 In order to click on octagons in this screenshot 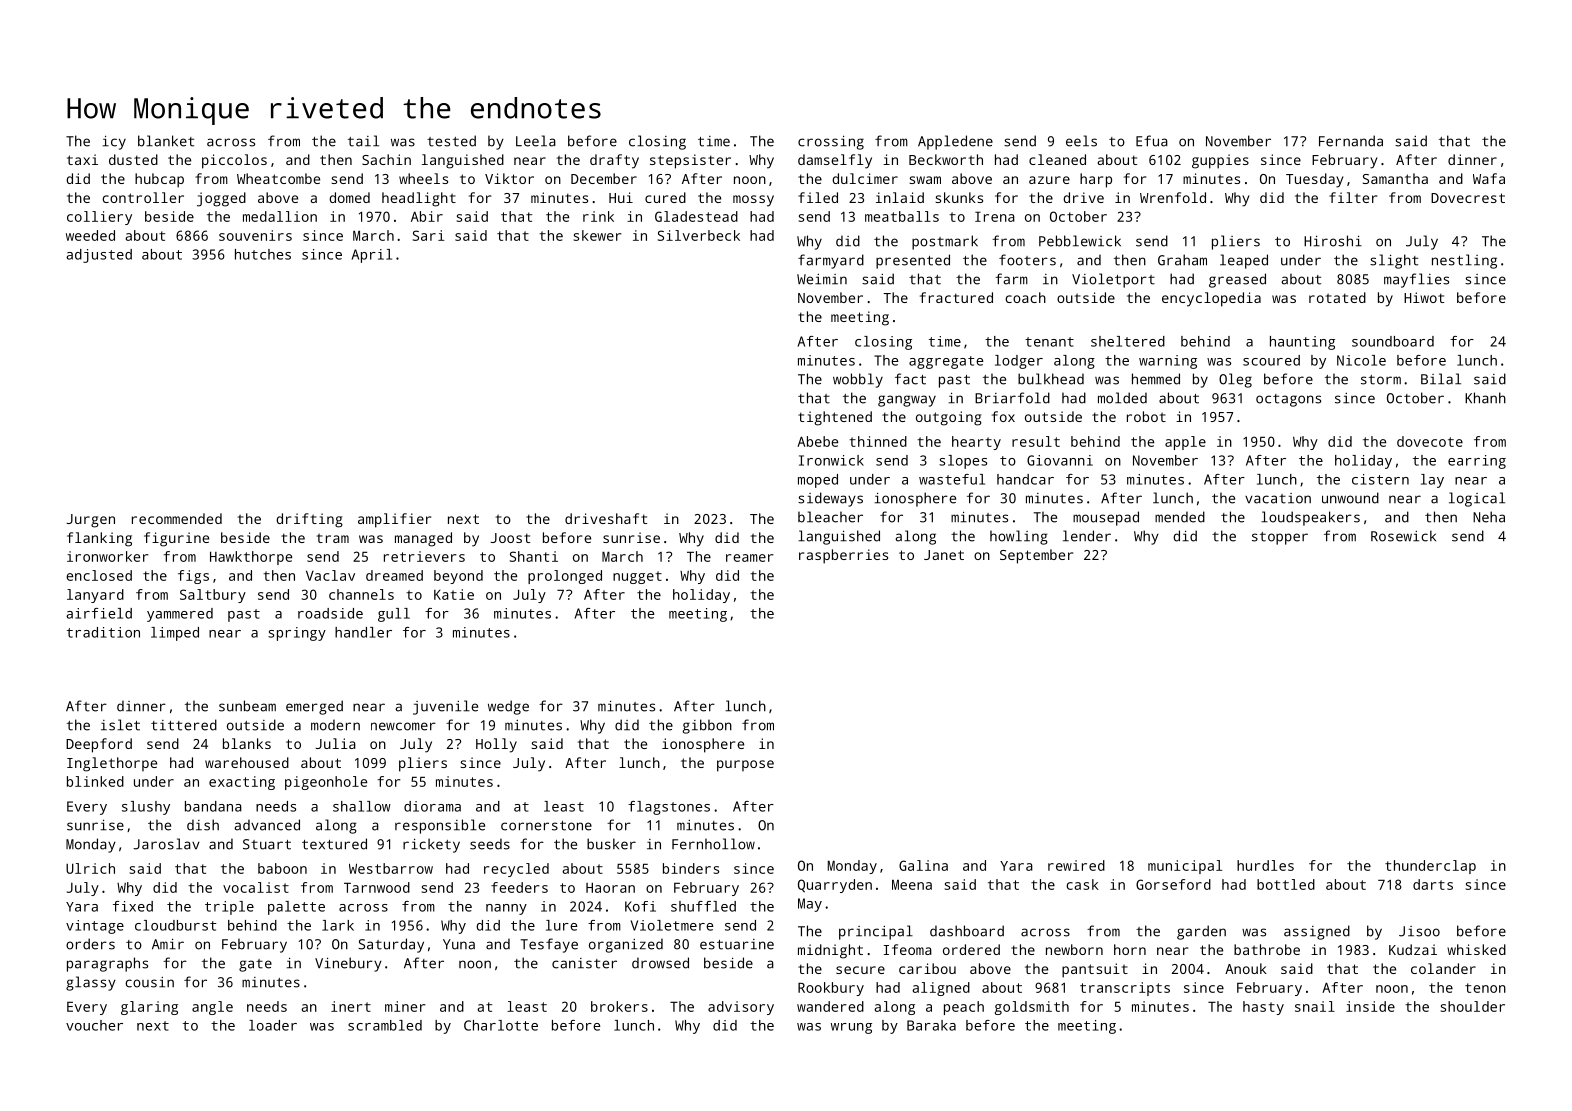, I will do `click(1288, 400)`.
